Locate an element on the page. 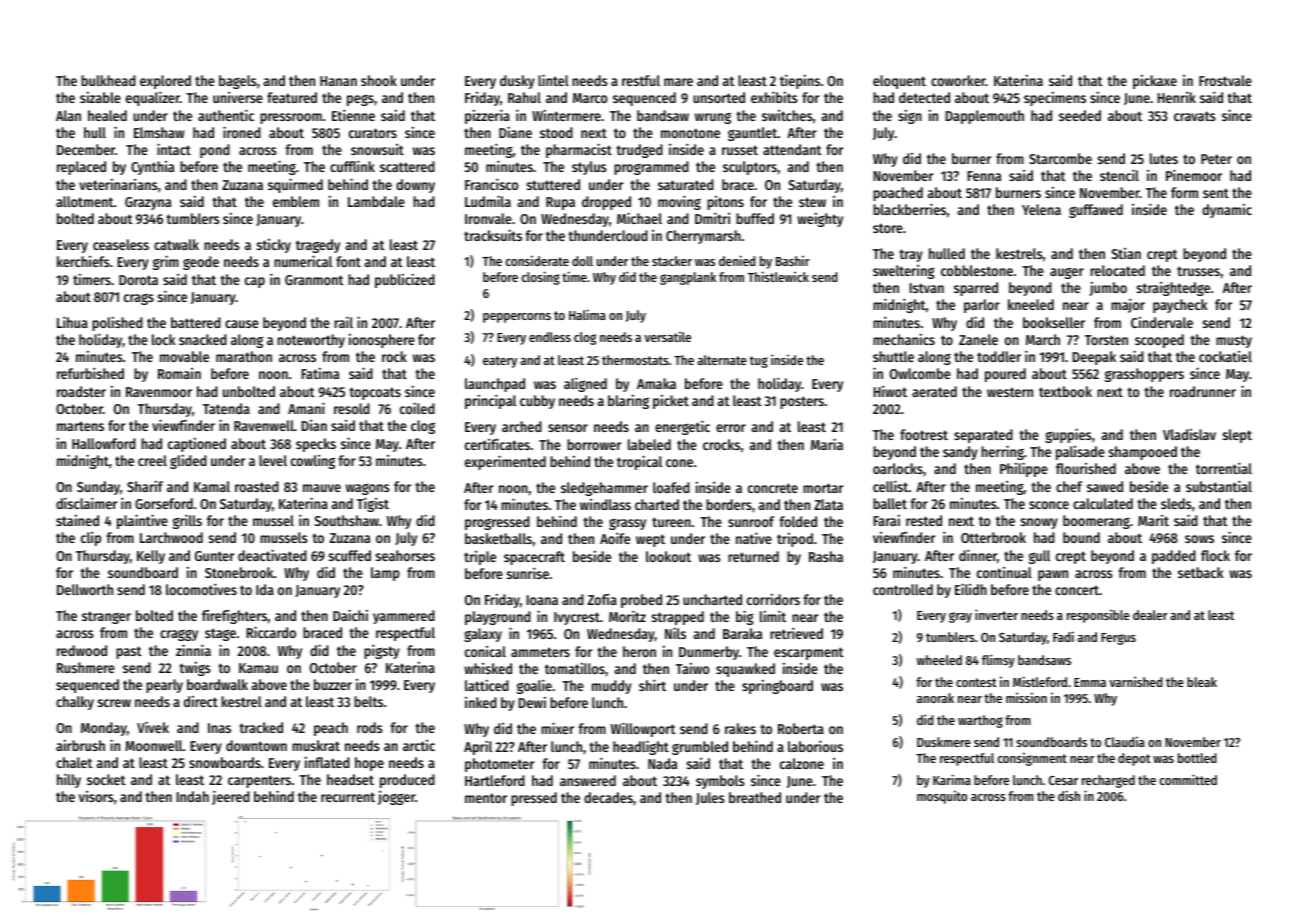  sawed is located at coordinates (1105, 486).
